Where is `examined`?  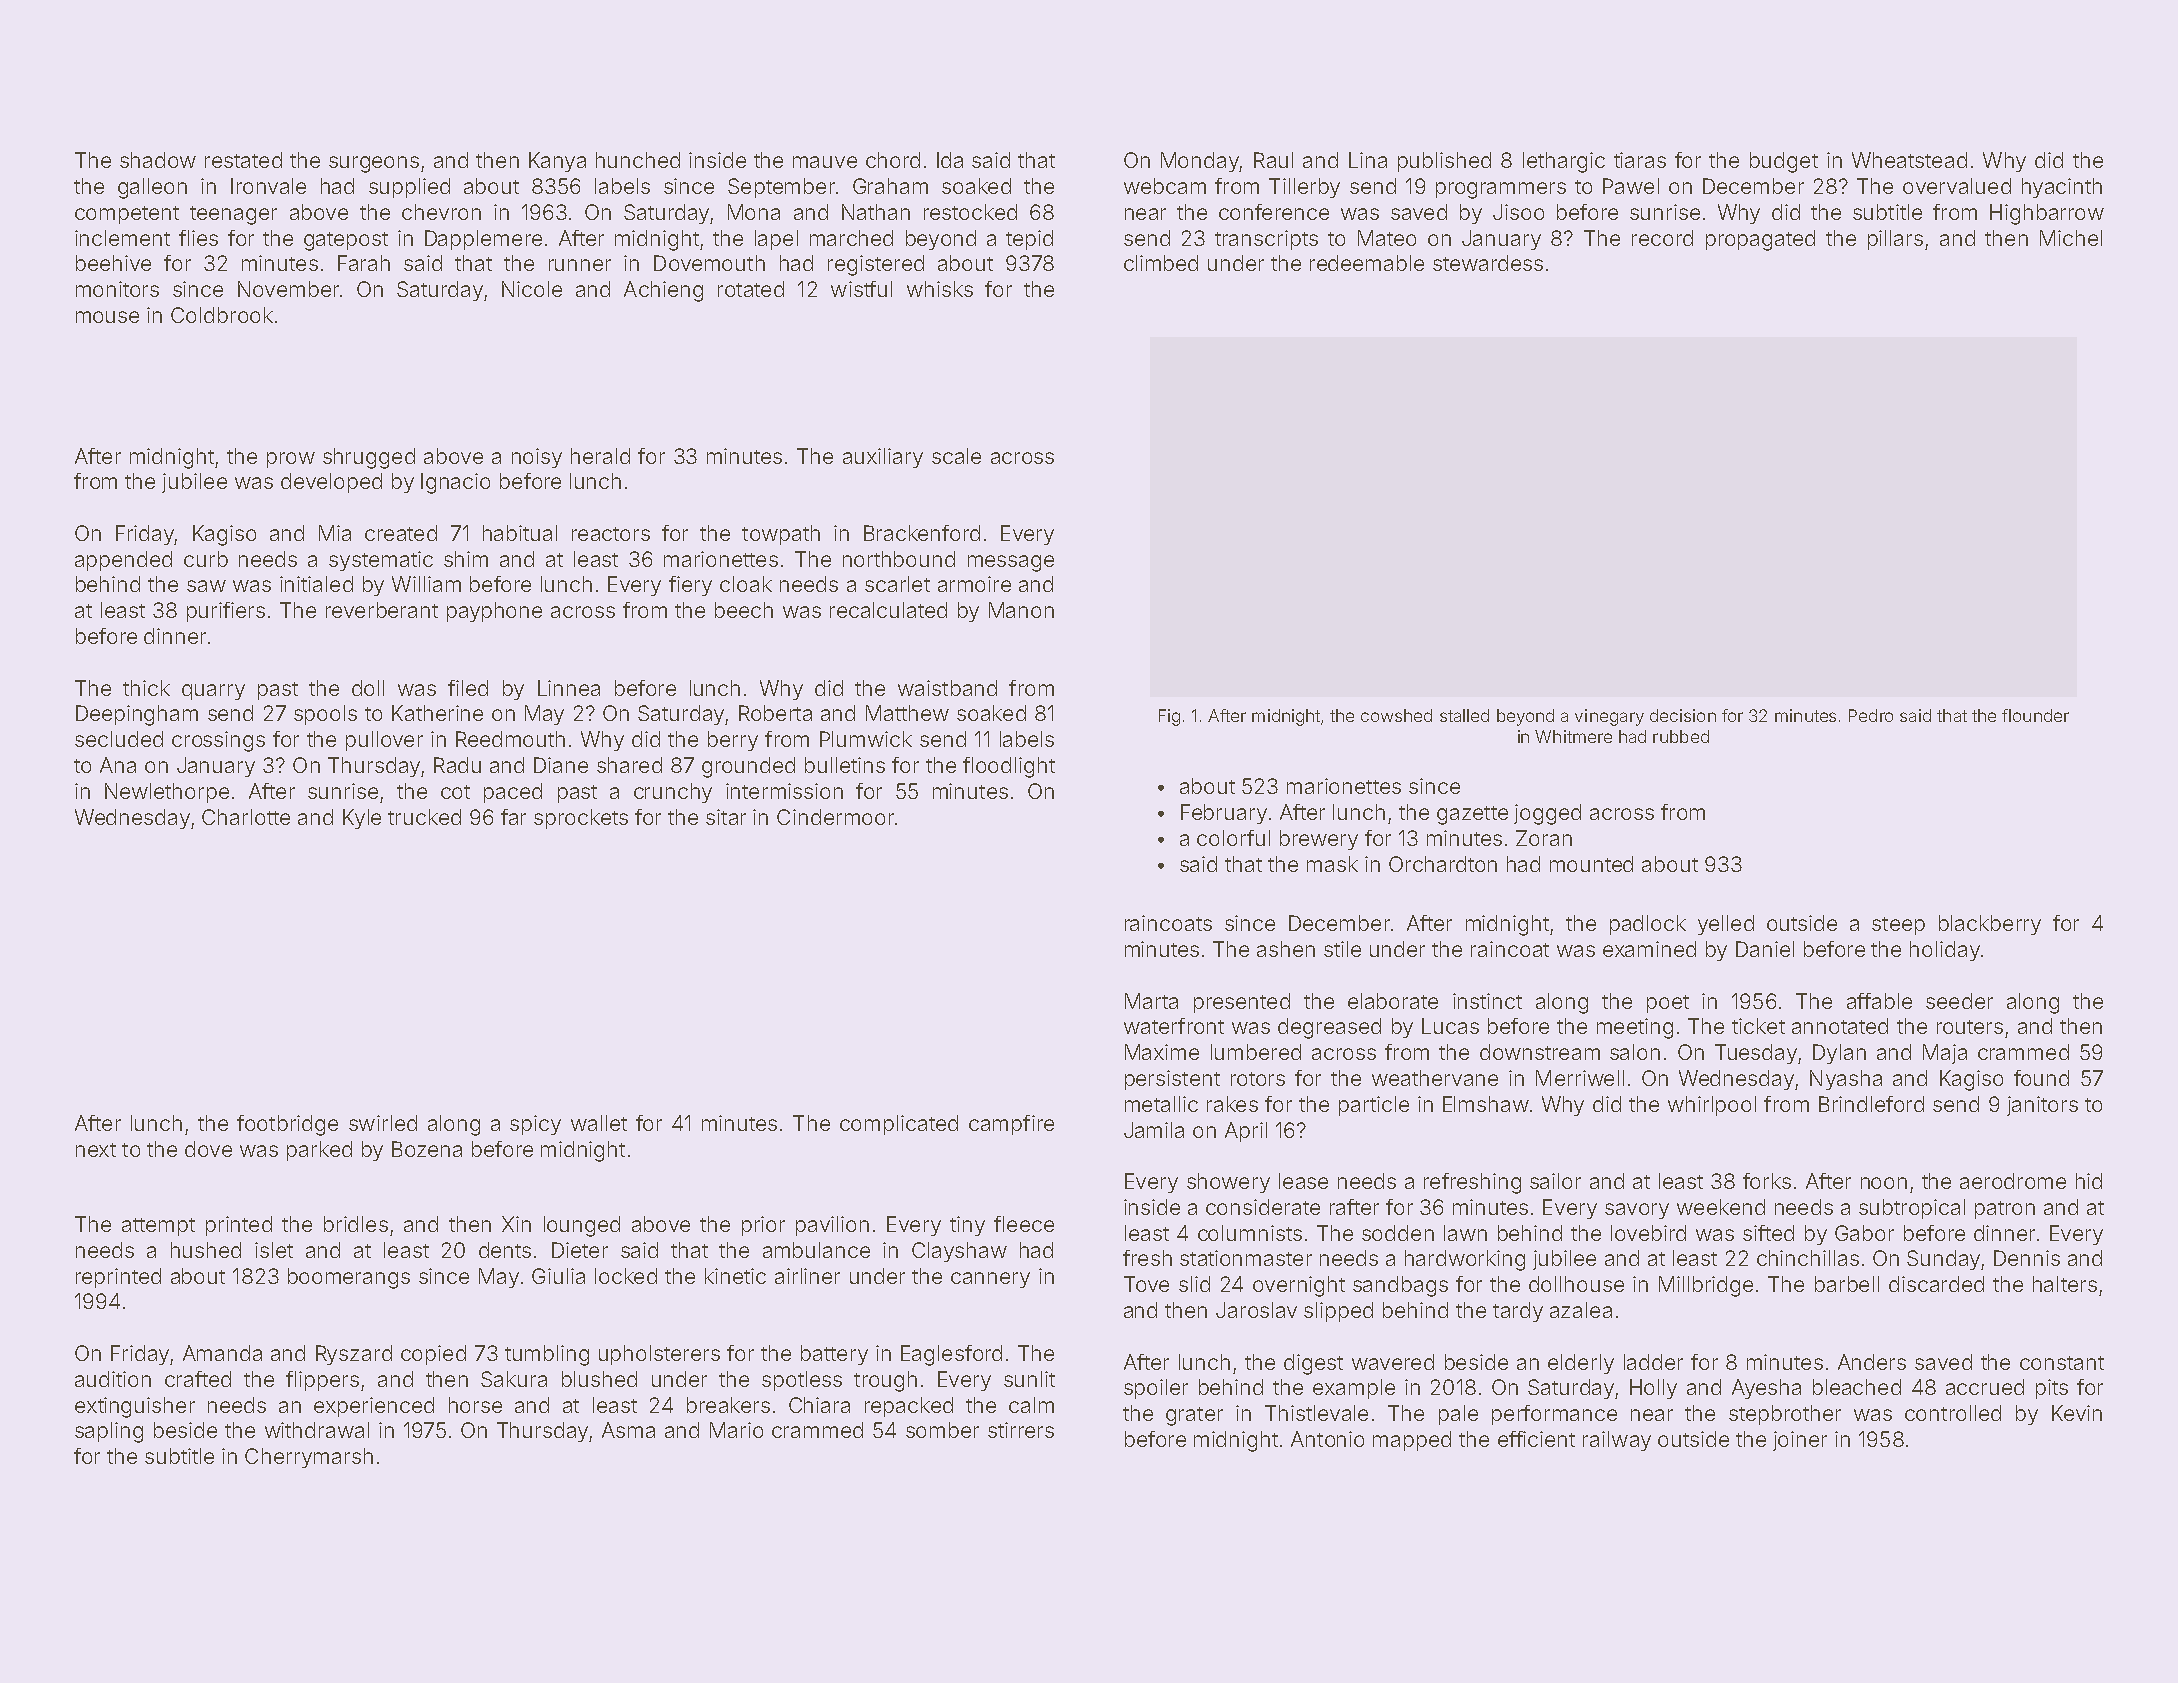
examined is located at coordinates (1649, 949).
